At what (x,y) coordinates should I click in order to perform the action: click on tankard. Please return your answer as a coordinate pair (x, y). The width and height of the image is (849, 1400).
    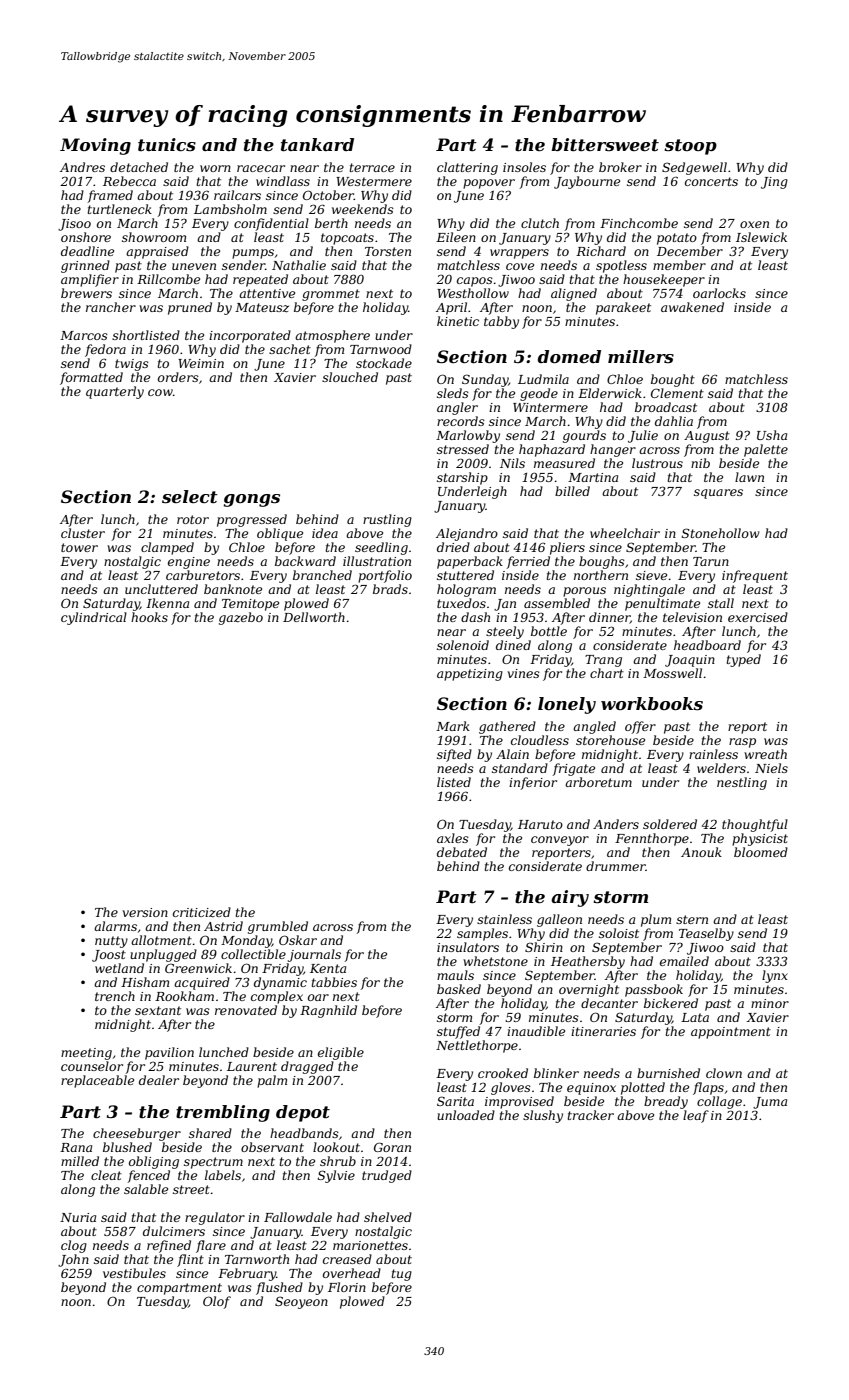
    Looking at the image, I should click on (317, 144).
